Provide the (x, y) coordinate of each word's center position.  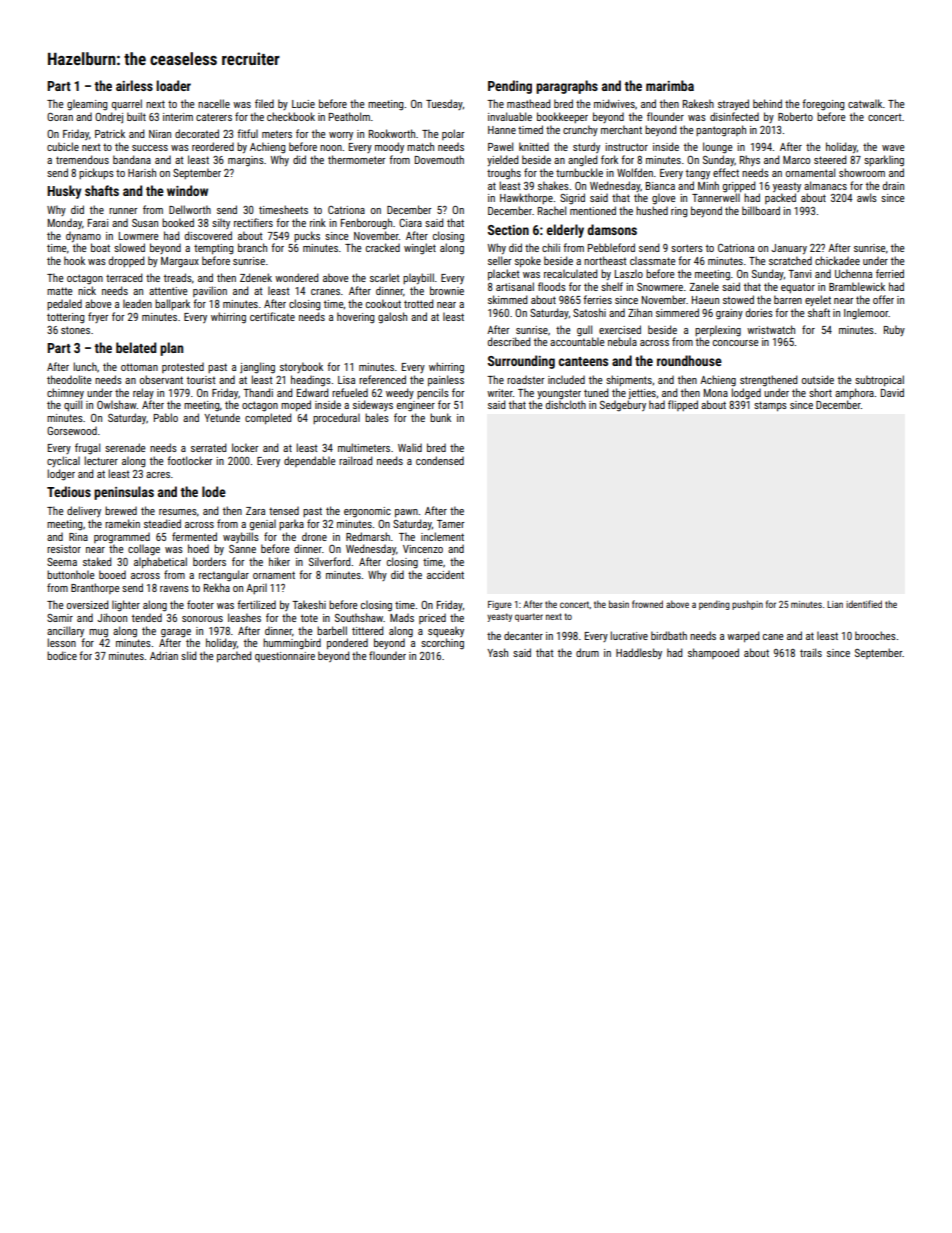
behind (767, 103)
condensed (440, 460)
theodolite (69, 379)
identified (864, 604)
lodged (746, 394)
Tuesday (444, 104)
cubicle (63, 146)
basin (619, 604)
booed (112, 574)
